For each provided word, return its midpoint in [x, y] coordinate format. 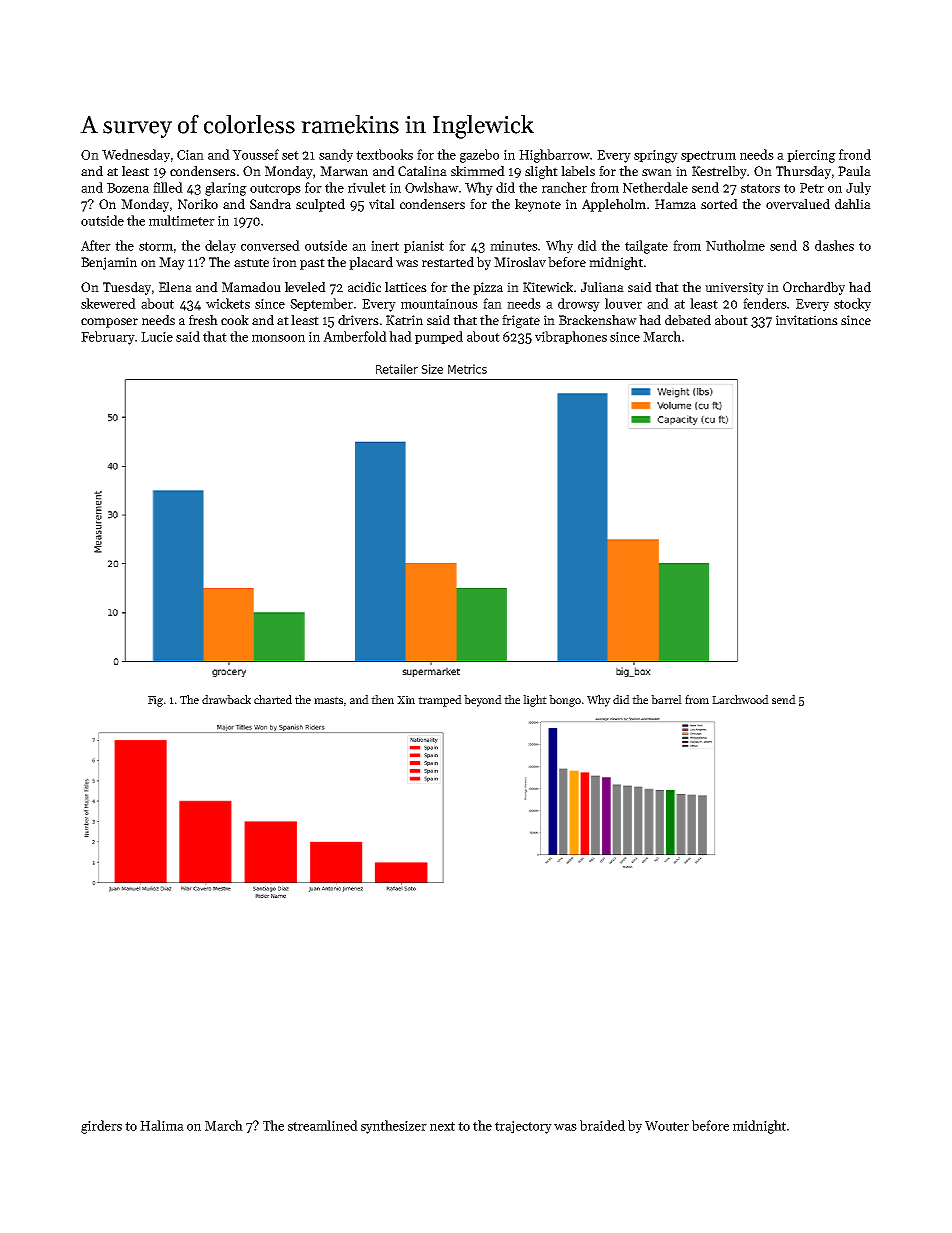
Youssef [255, 154]
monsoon [278, 338]
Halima [162, 1125]
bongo [565, 701]
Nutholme [735, 245]
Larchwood [740, 699]
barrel [666, 699]
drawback [226, 699]
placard [371, 263]
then [382, 699]
